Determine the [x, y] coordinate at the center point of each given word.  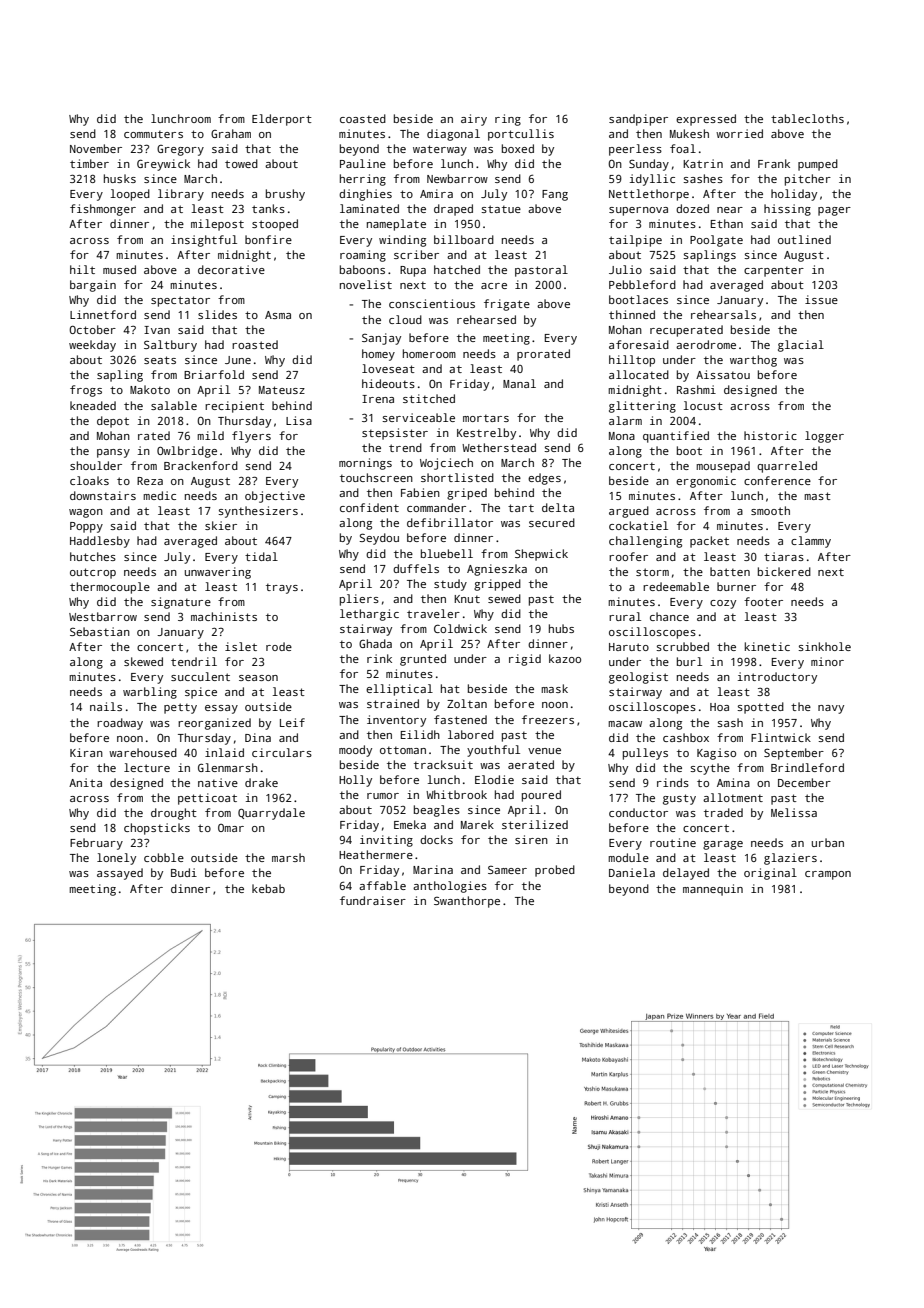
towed [241, 163]
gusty [679, 799]
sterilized [535, 824]
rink [379, 658]
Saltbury [170, 346]
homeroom [429, 353]
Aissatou [723, 374]
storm [652, 572]
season [258, 678]
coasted [363, 118]
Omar [231, 828]
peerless [635, 150]
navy [831, 709]
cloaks [89, 480]
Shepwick [541, 555]
